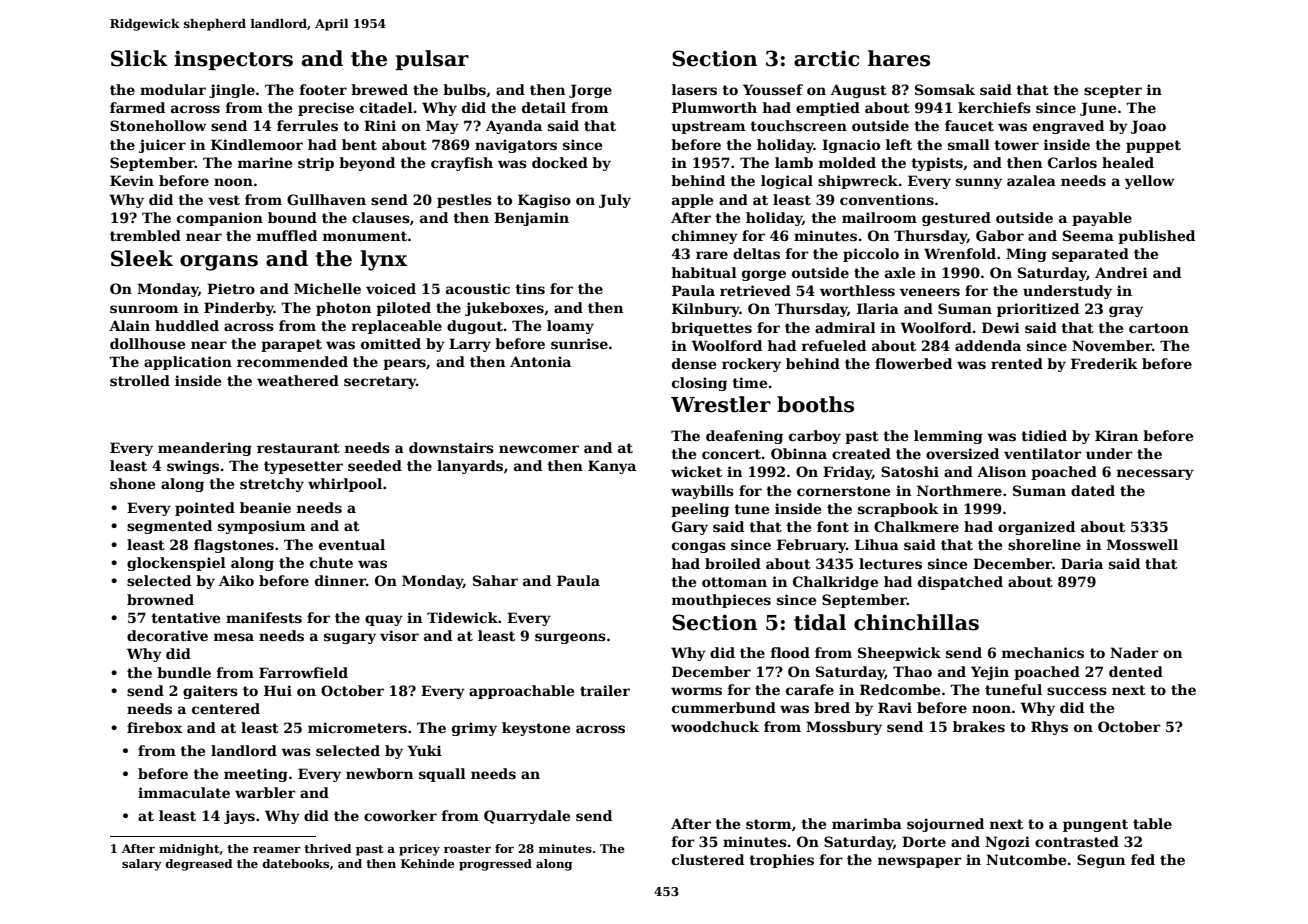  Describe the element at coordinates (140, 380) in the image. I see `strolled` at that location.
